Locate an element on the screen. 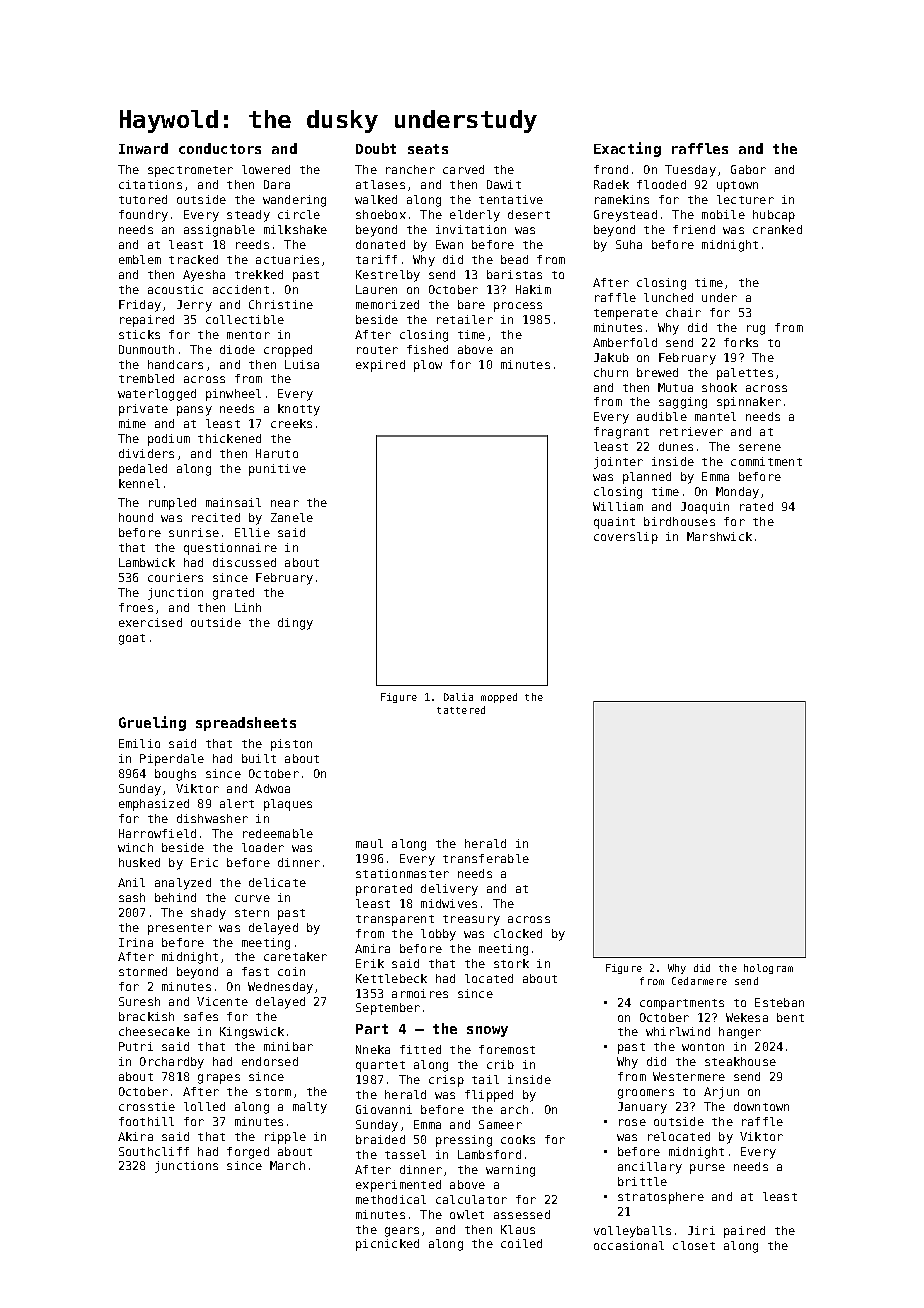  tutored is located at coordinates (143, 199).
